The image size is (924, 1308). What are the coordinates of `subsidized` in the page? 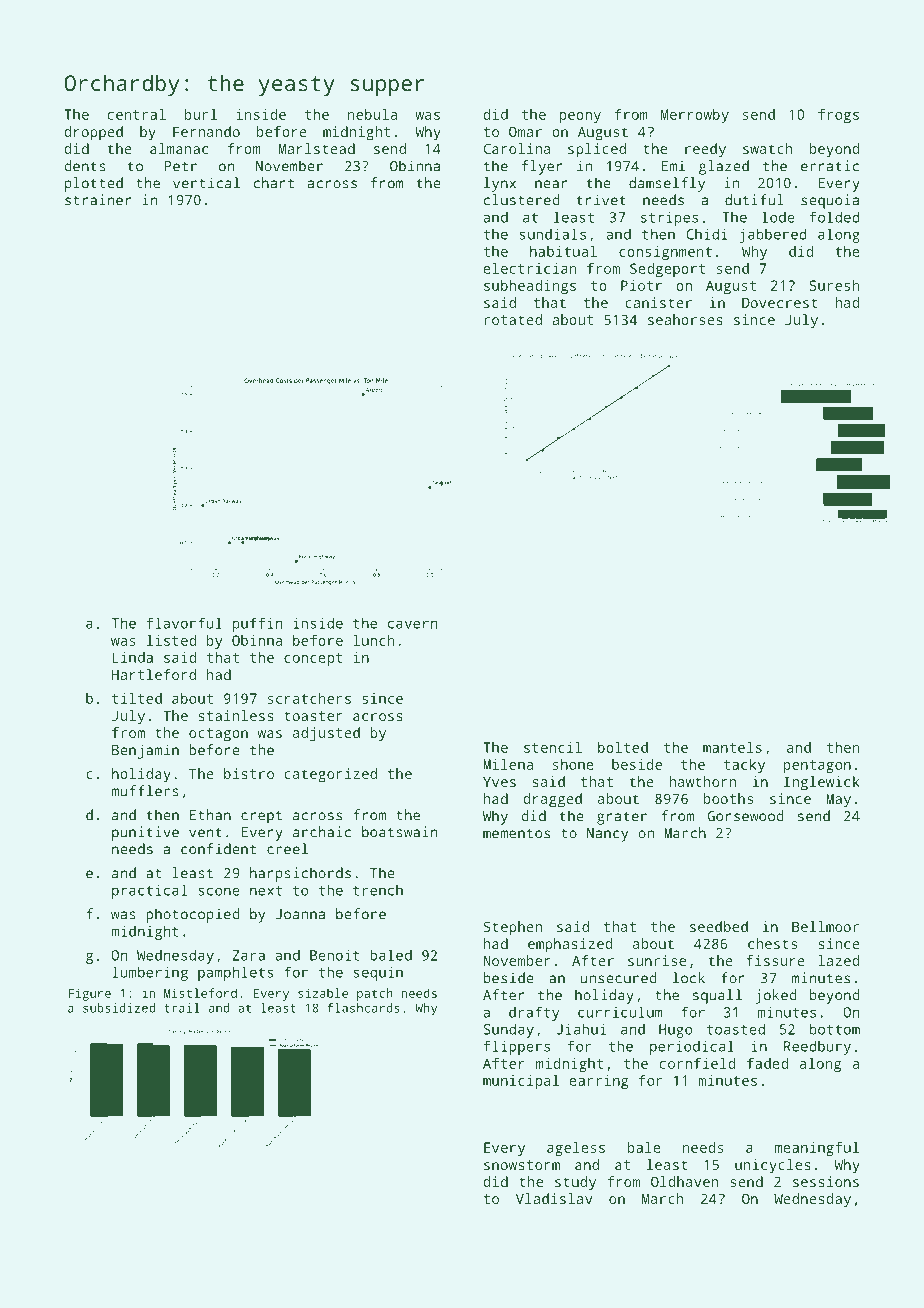 It's located at (119, 1008).
